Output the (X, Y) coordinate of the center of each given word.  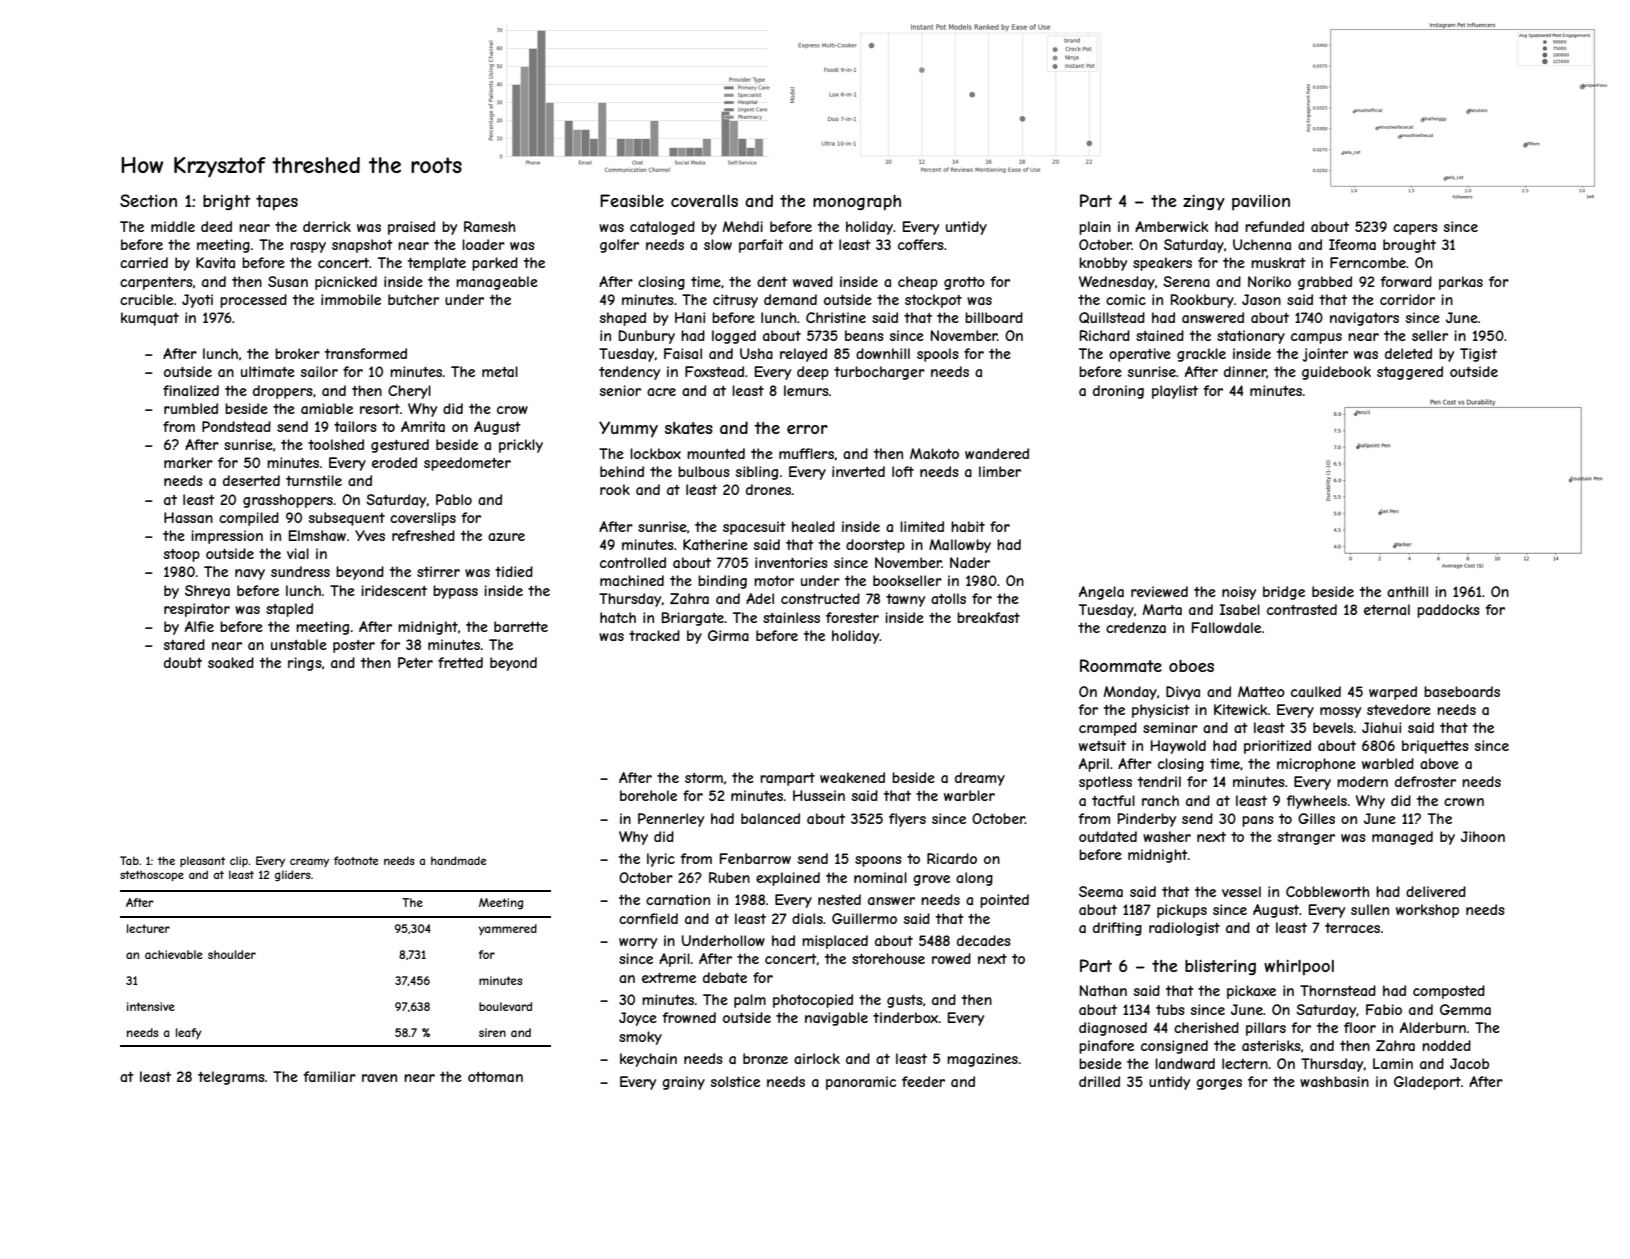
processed (253, 301)
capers (1415, 229)
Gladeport (1427, 1083)
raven (379, 1078)
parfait (761, 246)
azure (506, 537)
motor (774, 581)
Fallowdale (1226, 627)
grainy (683, 1083)
